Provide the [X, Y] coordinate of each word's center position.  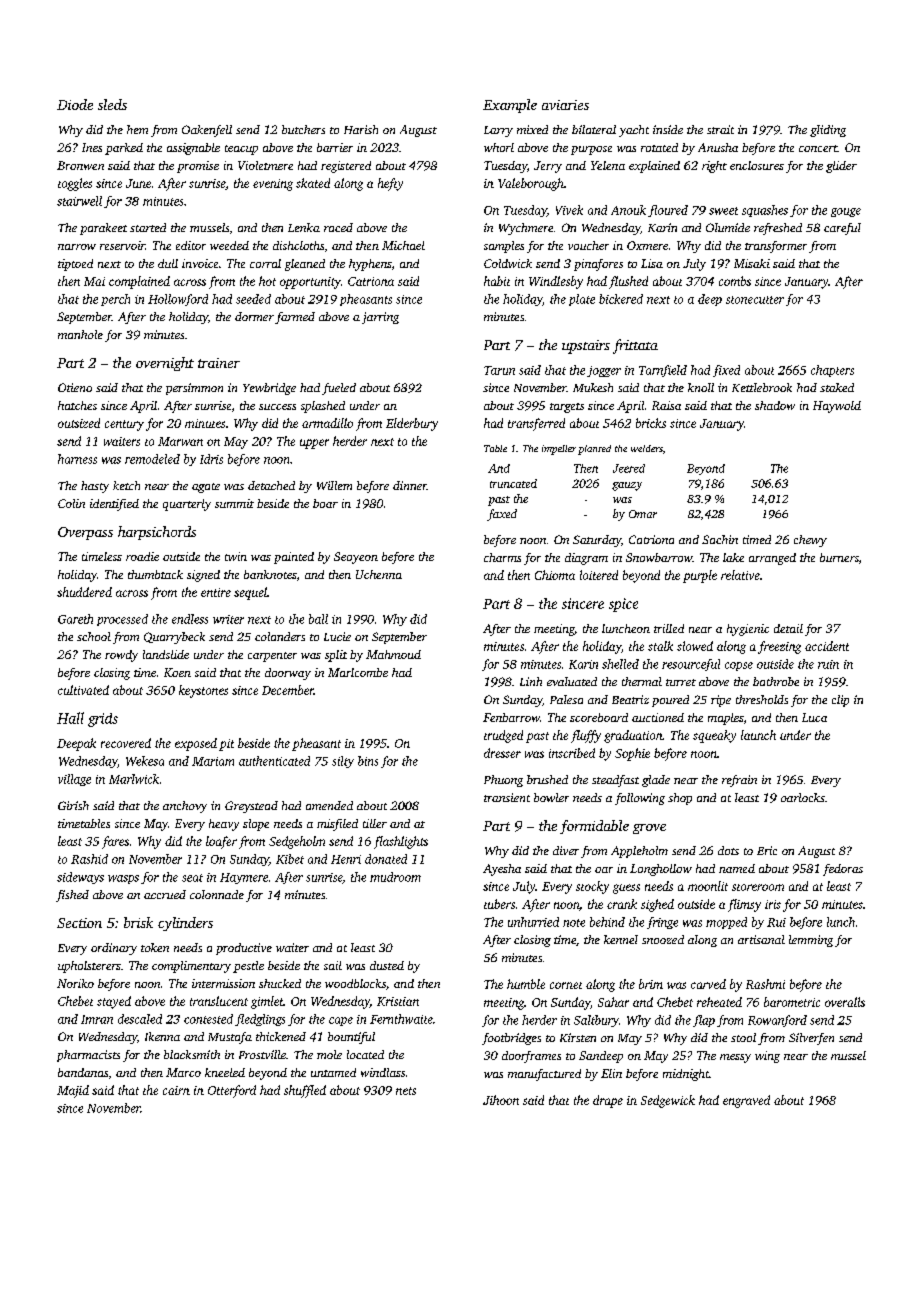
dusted [387, 965]
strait [720, 129]
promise [198, 167]
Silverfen [811, 1039]
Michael [403, 245]
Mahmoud [393, 654]
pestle [248, 967]
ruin [828, 664]
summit [234, 503]
